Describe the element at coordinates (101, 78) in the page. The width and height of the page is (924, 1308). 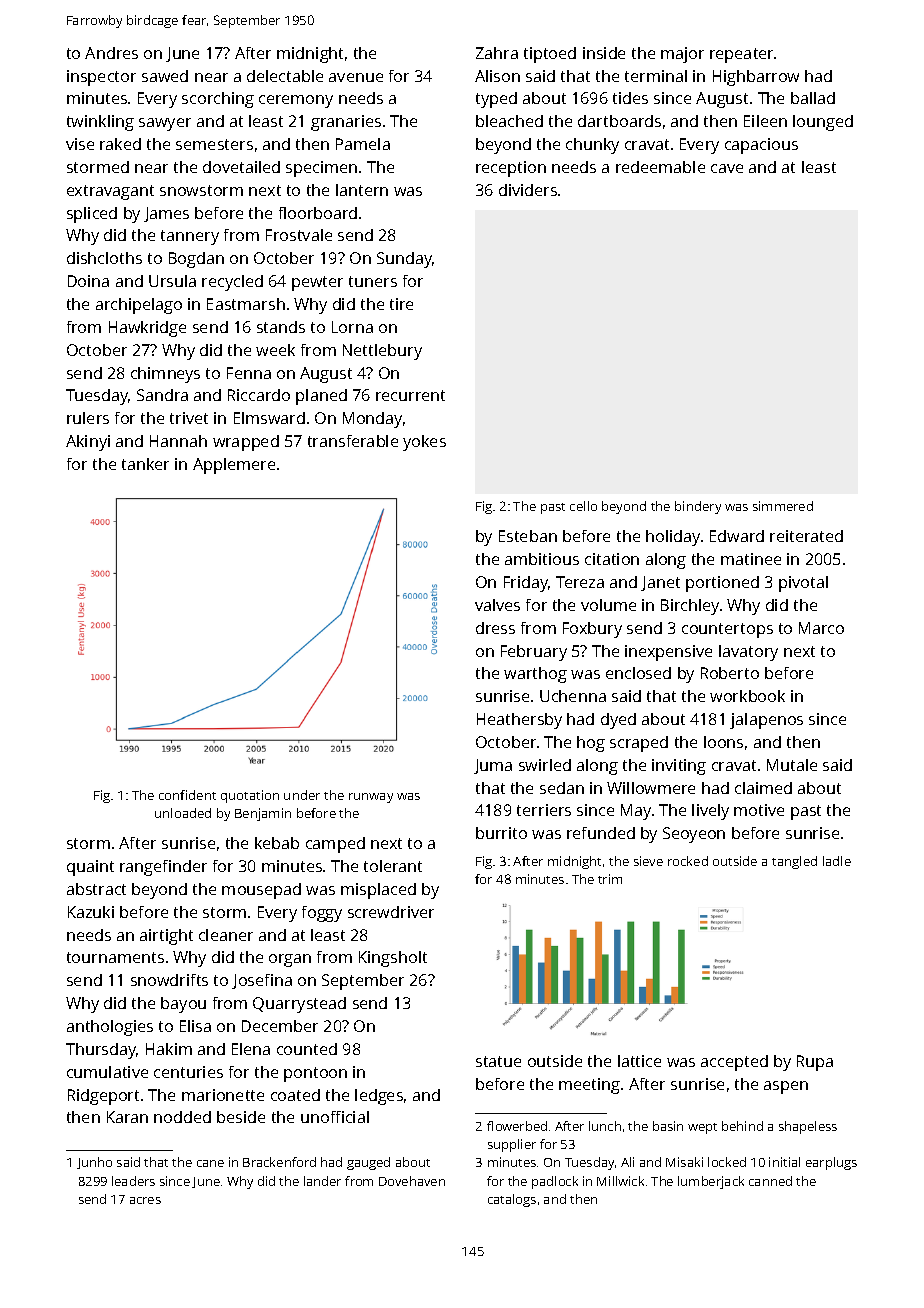
I see `inspector` at that location.
